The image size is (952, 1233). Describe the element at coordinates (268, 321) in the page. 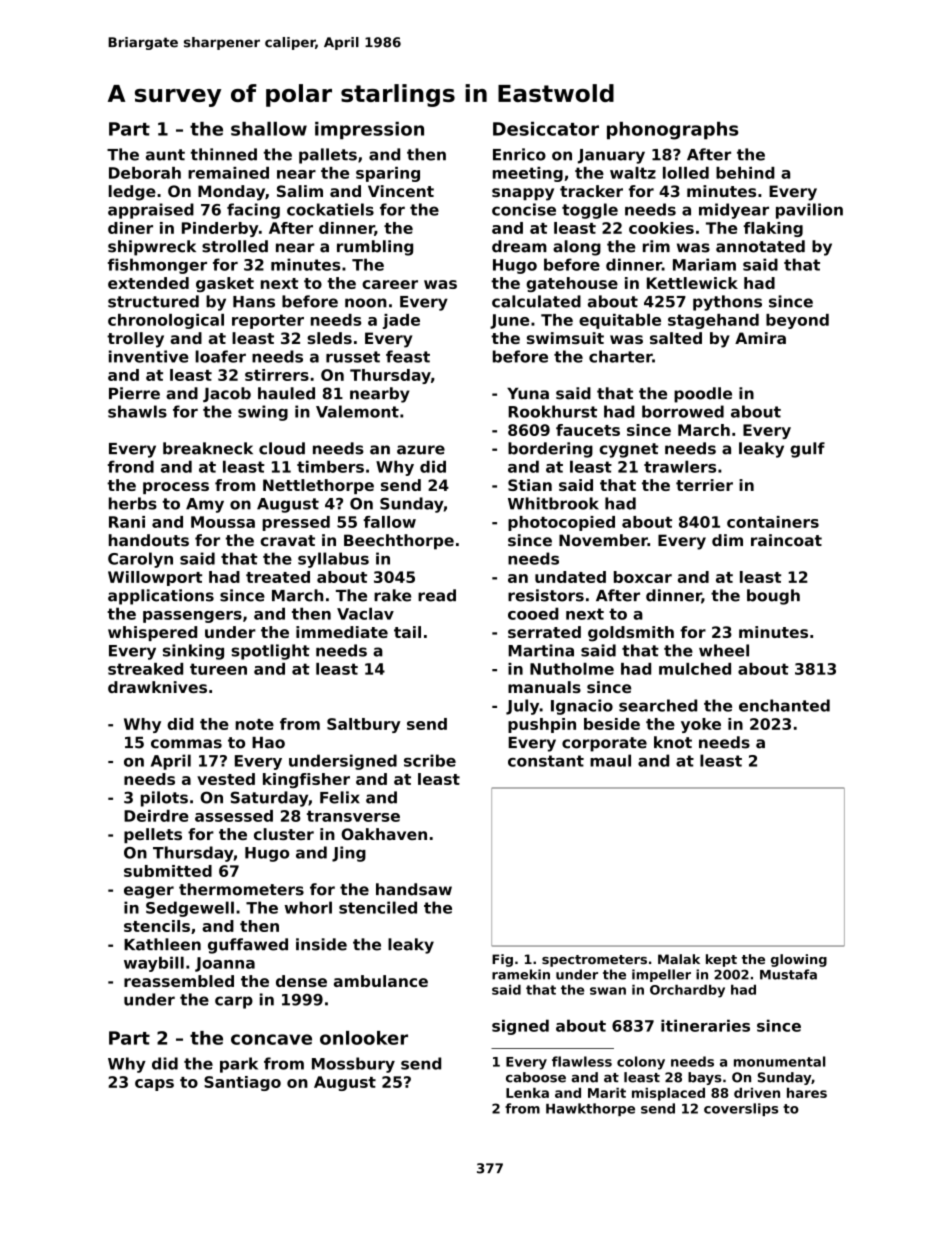

I see `reporter` at that location.
